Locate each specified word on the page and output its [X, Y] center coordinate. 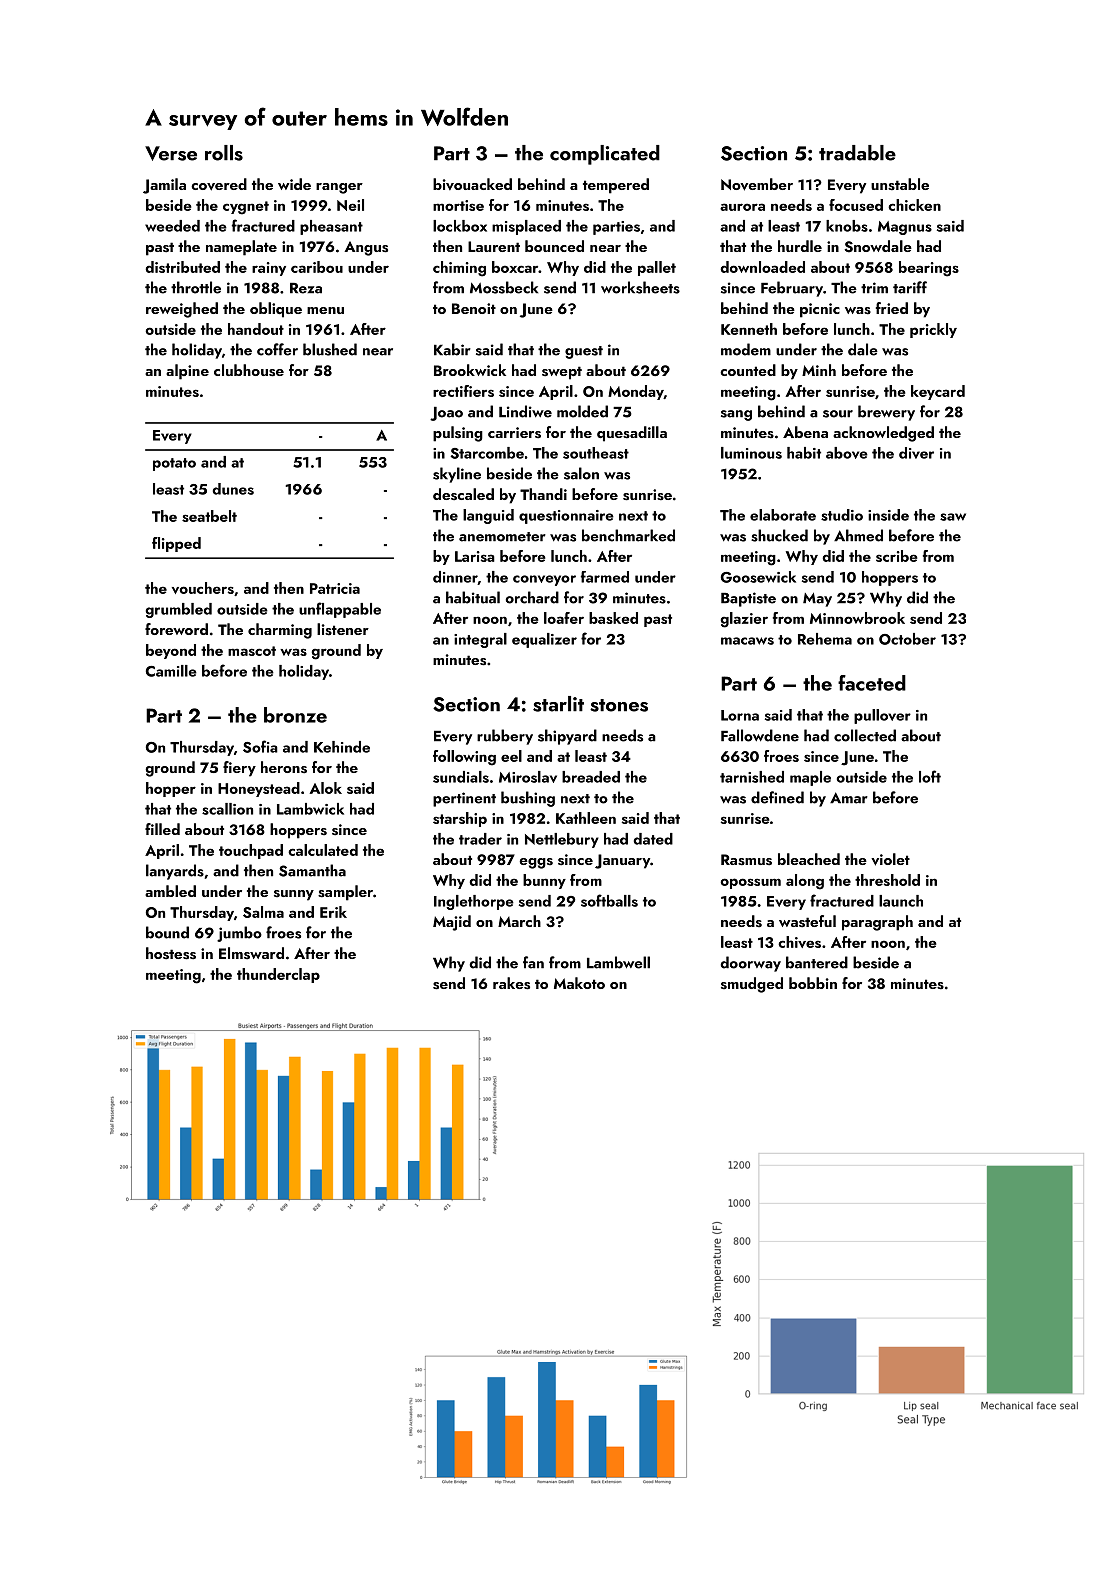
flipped [176, 544]
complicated [605, 155]
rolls [224, 153]
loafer [564, 618]
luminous [751, 453]
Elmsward [251, 953]
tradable [857, 153]
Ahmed [858, 535]
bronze [295, 715]
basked [613, 618]
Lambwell [618, 962]
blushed [330, 349]
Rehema [825, 639]
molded [582, 411]
